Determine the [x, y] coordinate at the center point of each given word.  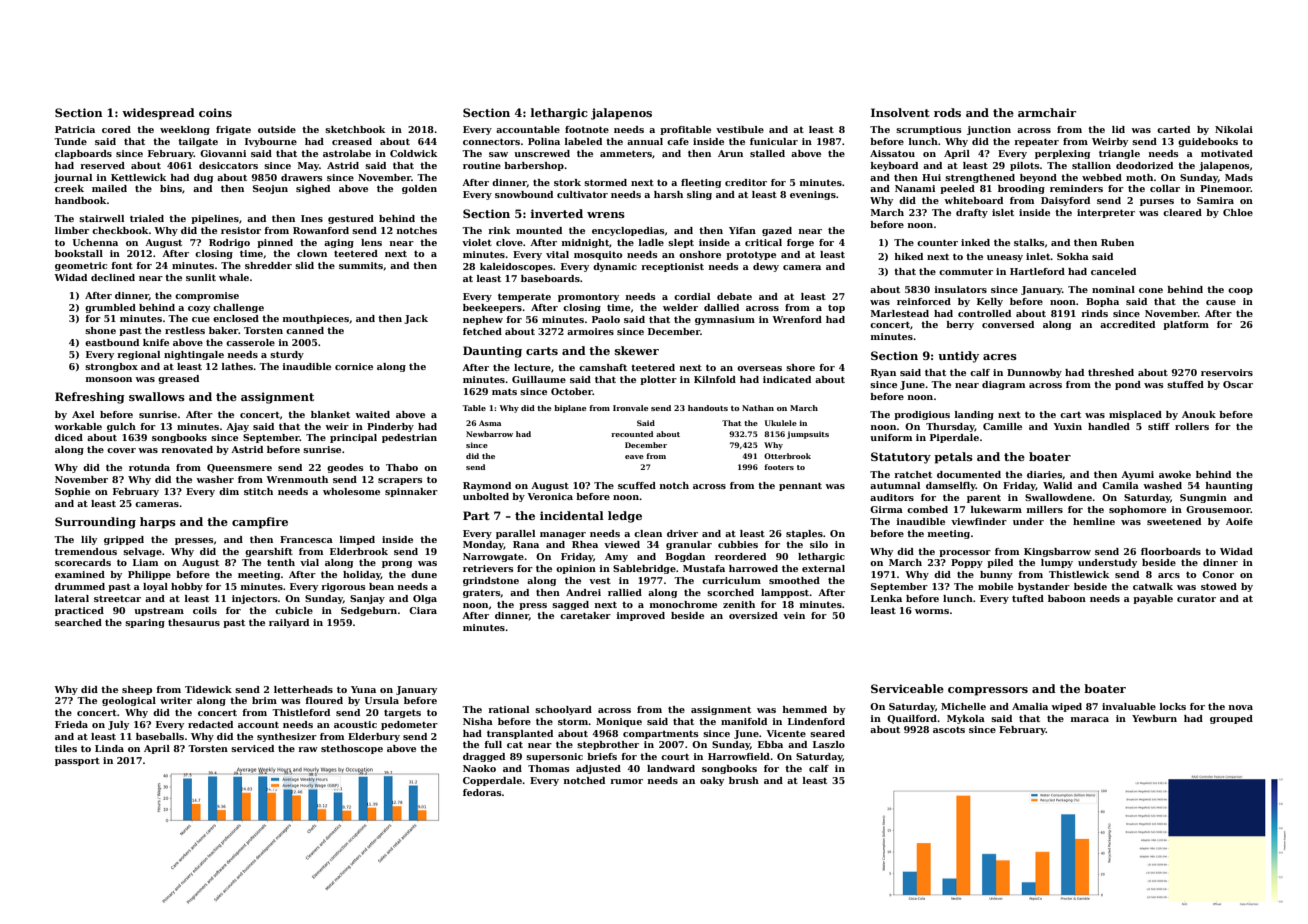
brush [744, 780]
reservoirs [1227, 372]
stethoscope [352, 749]
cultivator [582, 194]
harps [158, 523]
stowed [1219, 586]
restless [185, 330]
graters [481, 593]
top [836, 308]
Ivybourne [271, 142]
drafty [972, 213]
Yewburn [1154, 718]
